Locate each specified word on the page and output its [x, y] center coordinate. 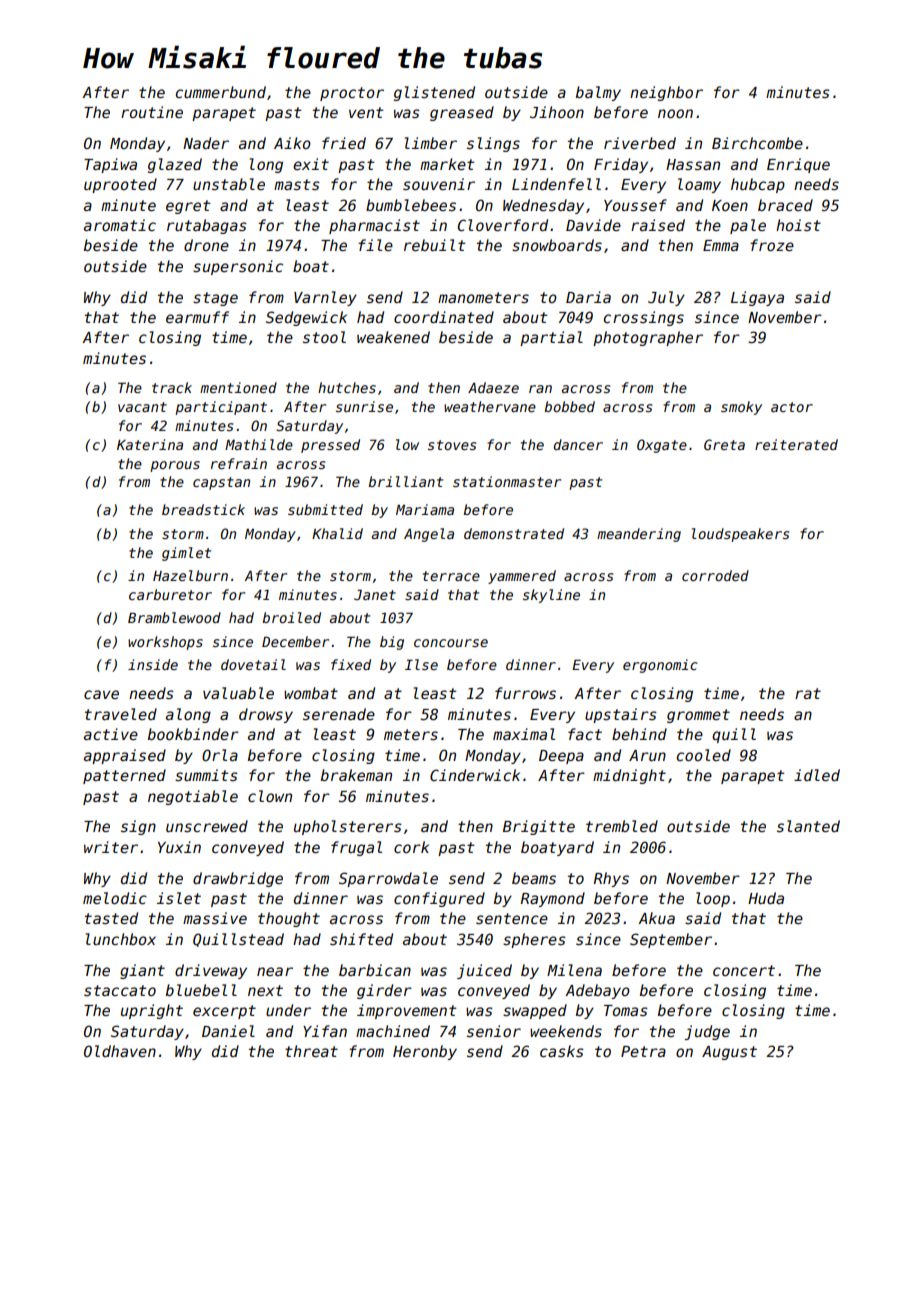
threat [311, 1051]
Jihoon [557, 112]
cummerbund [221, 92]
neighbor [666, 93]
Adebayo [597, 991]
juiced [484, 971]
